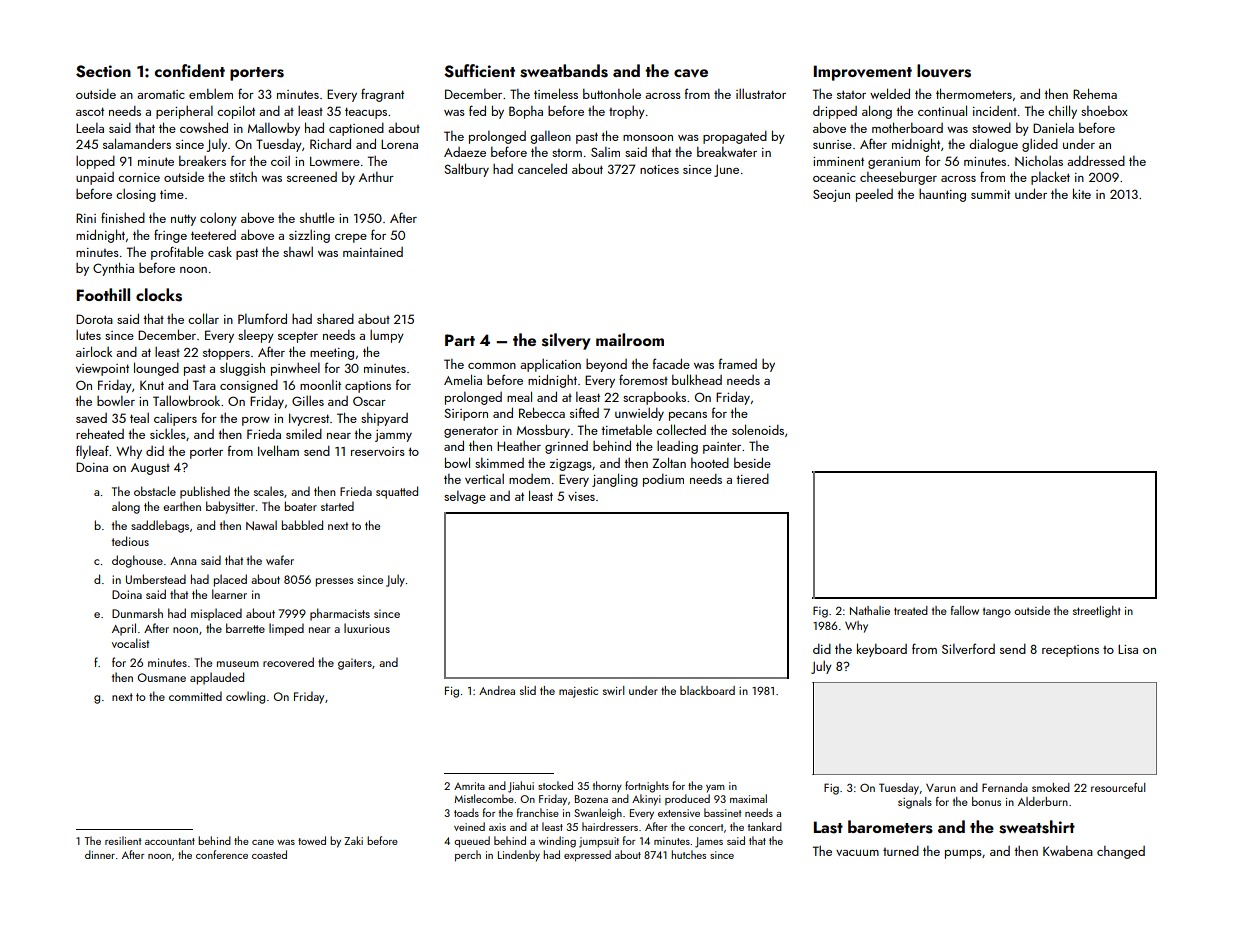 Image resolution: width=1233 pixels, height=952 pixels. Describe the element at coordinates (538, 812) in the document. I see `franchise` at that location.
